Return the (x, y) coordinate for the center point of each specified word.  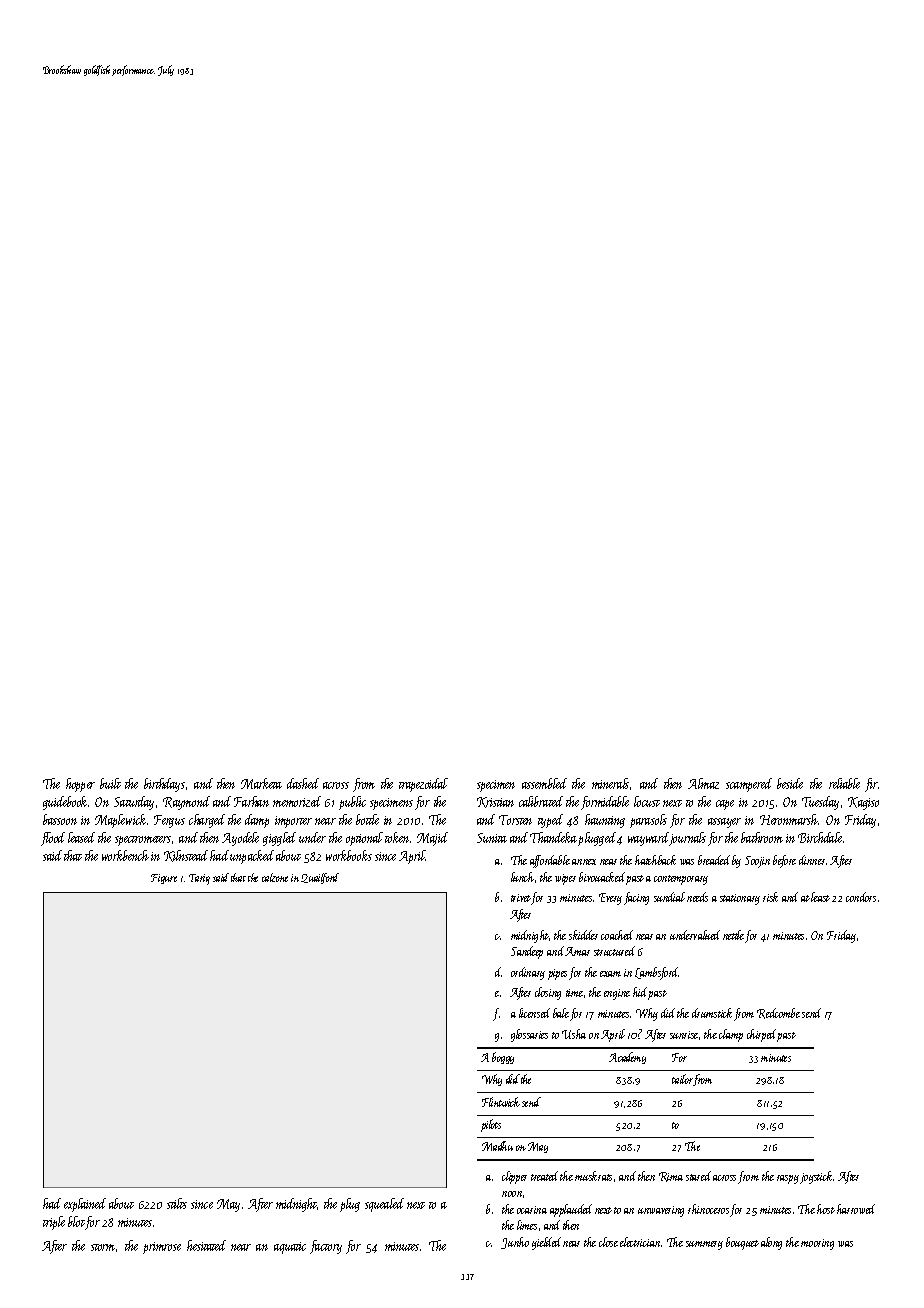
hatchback (655, 860)
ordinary (528, 973)
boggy (503, 1058)
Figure (164, 879)
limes (527, 1225)
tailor (682, 1079)
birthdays (164, 785)
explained (85, 1205)
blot (76, 1221)
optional (364, 839)
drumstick (712, 1013)
